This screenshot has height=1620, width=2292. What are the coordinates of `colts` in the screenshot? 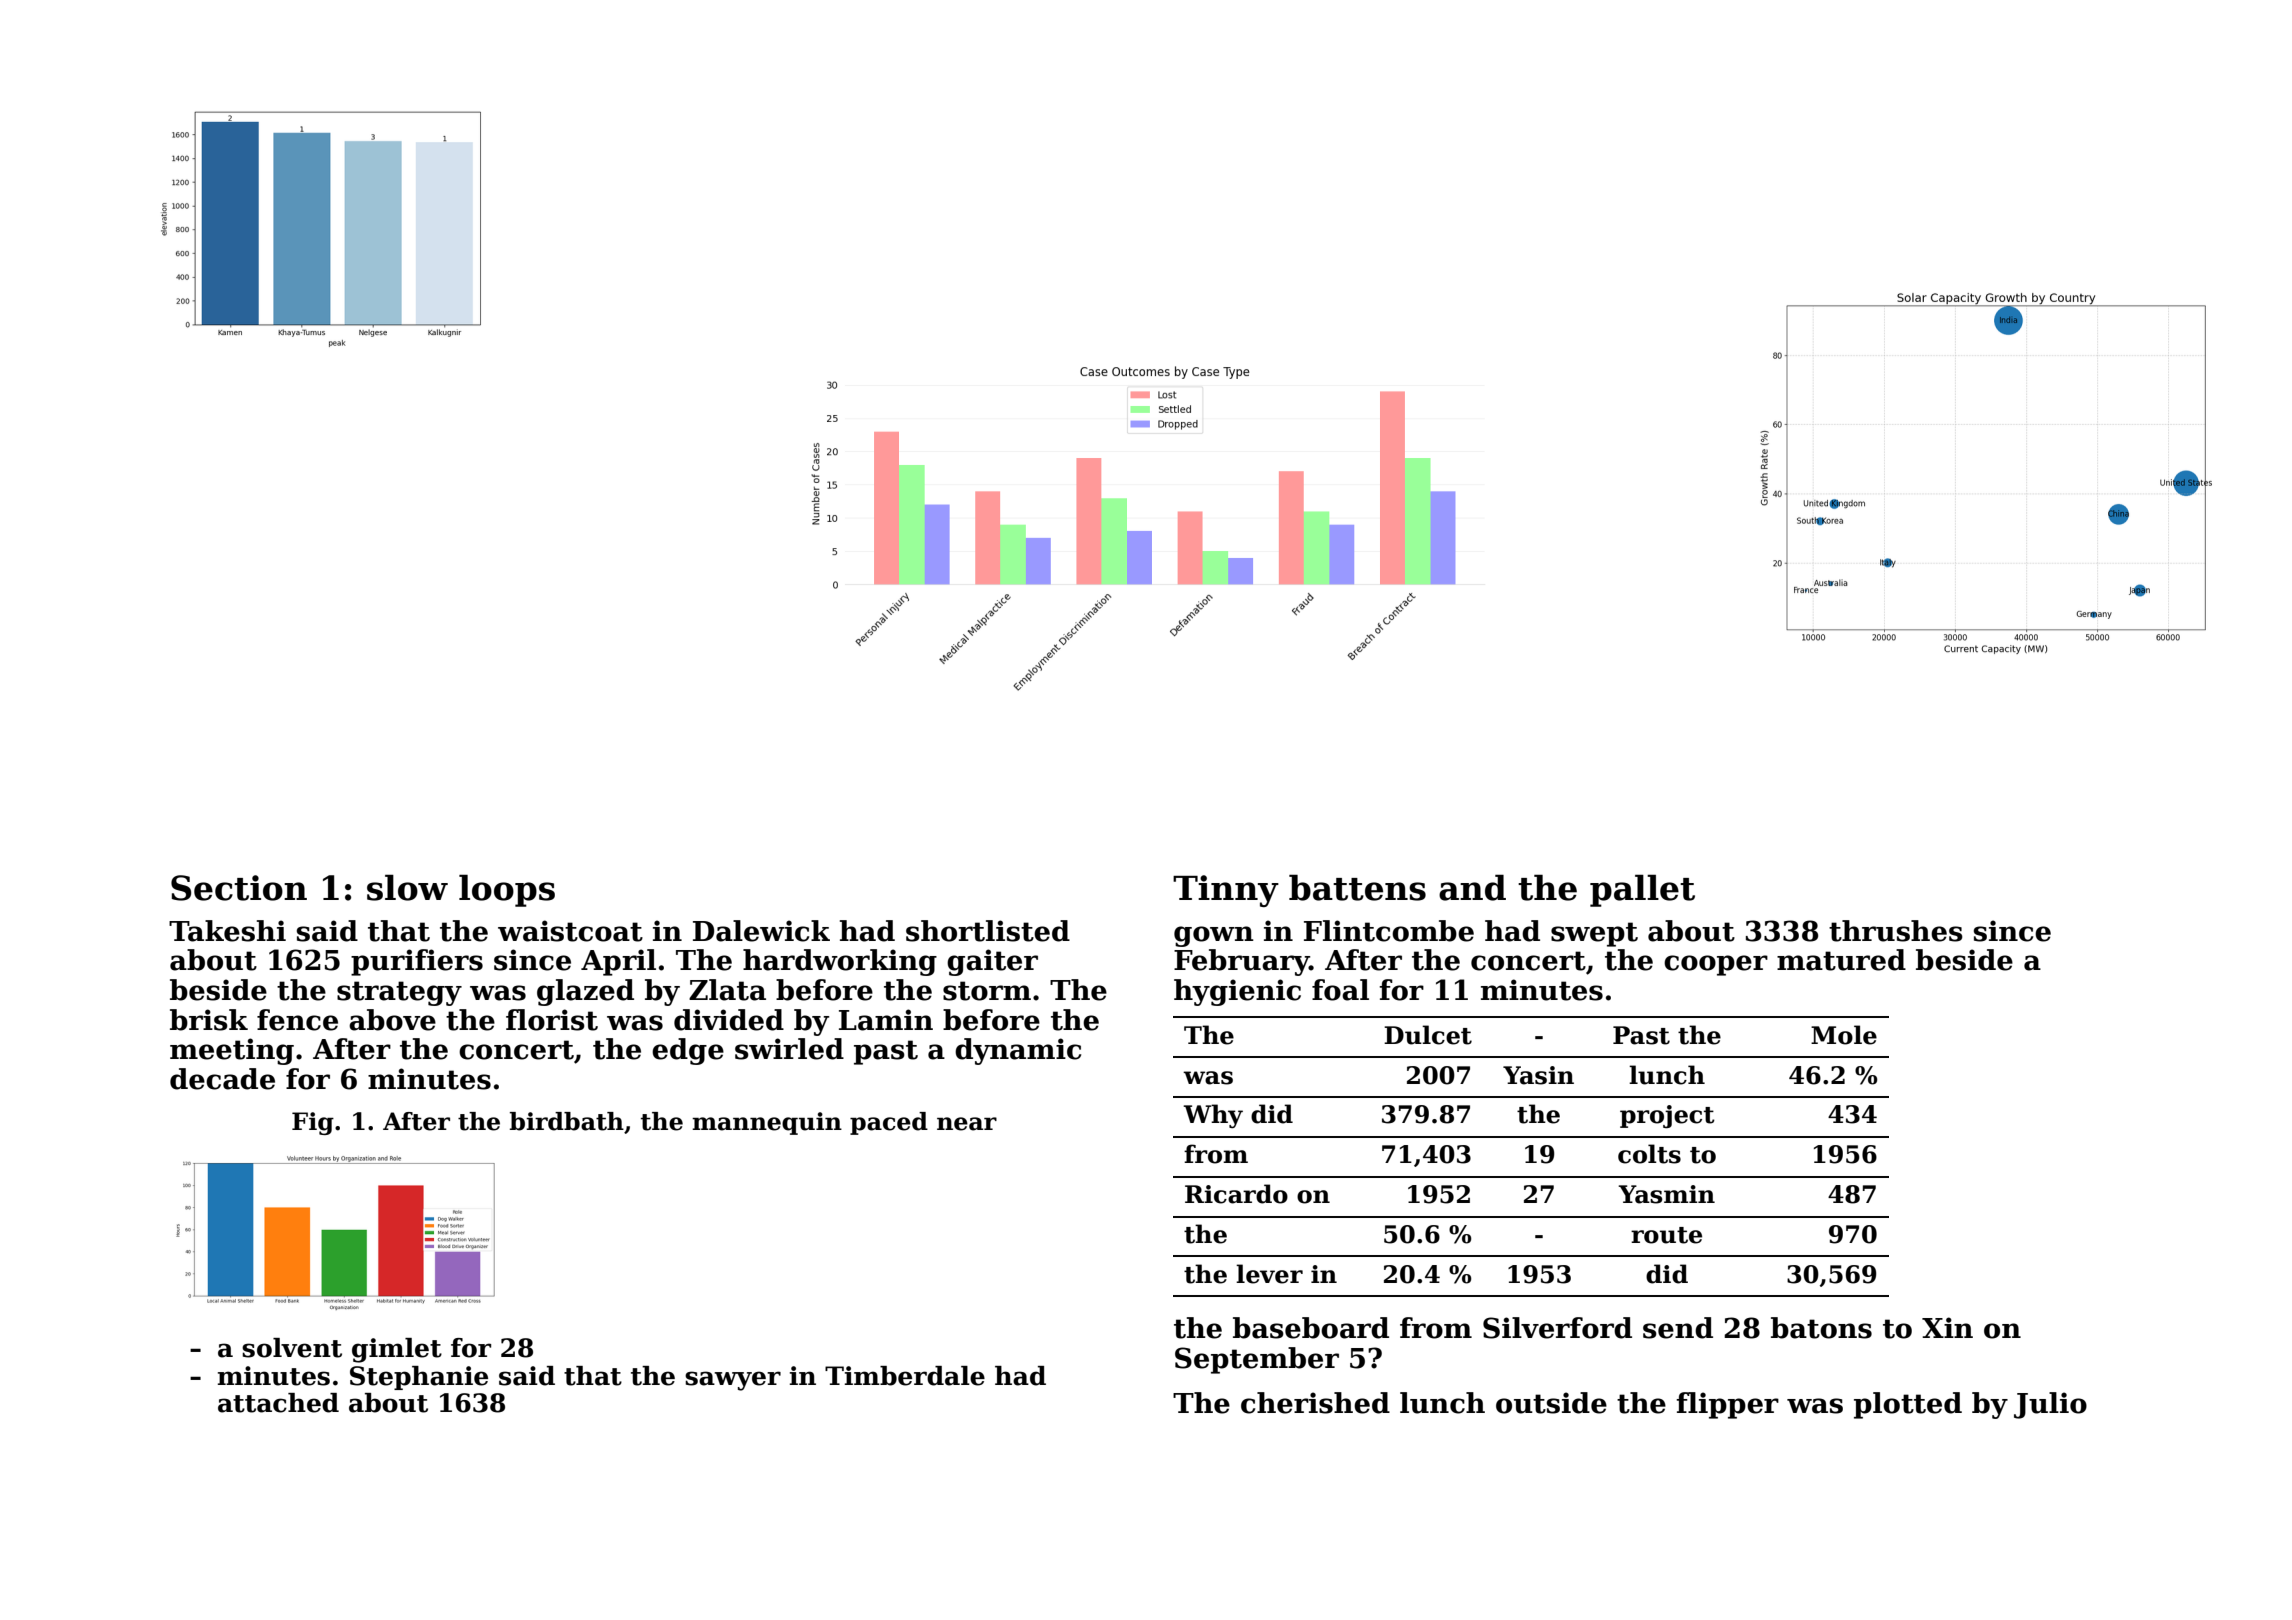 It's located at (1649, 1154).
